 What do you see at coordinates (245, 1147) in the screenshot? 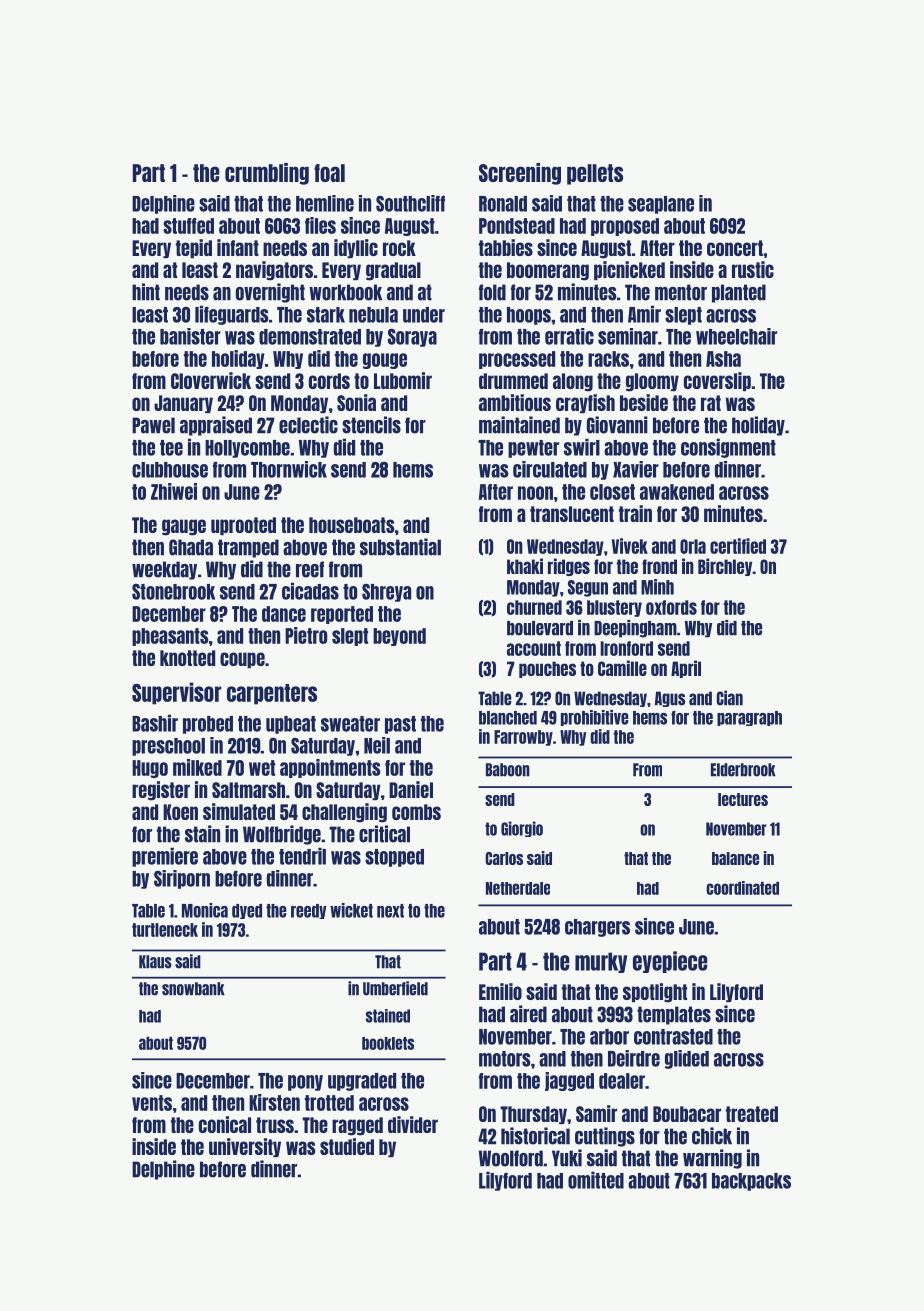
I see `university` at bounding box center [245, 1147].
